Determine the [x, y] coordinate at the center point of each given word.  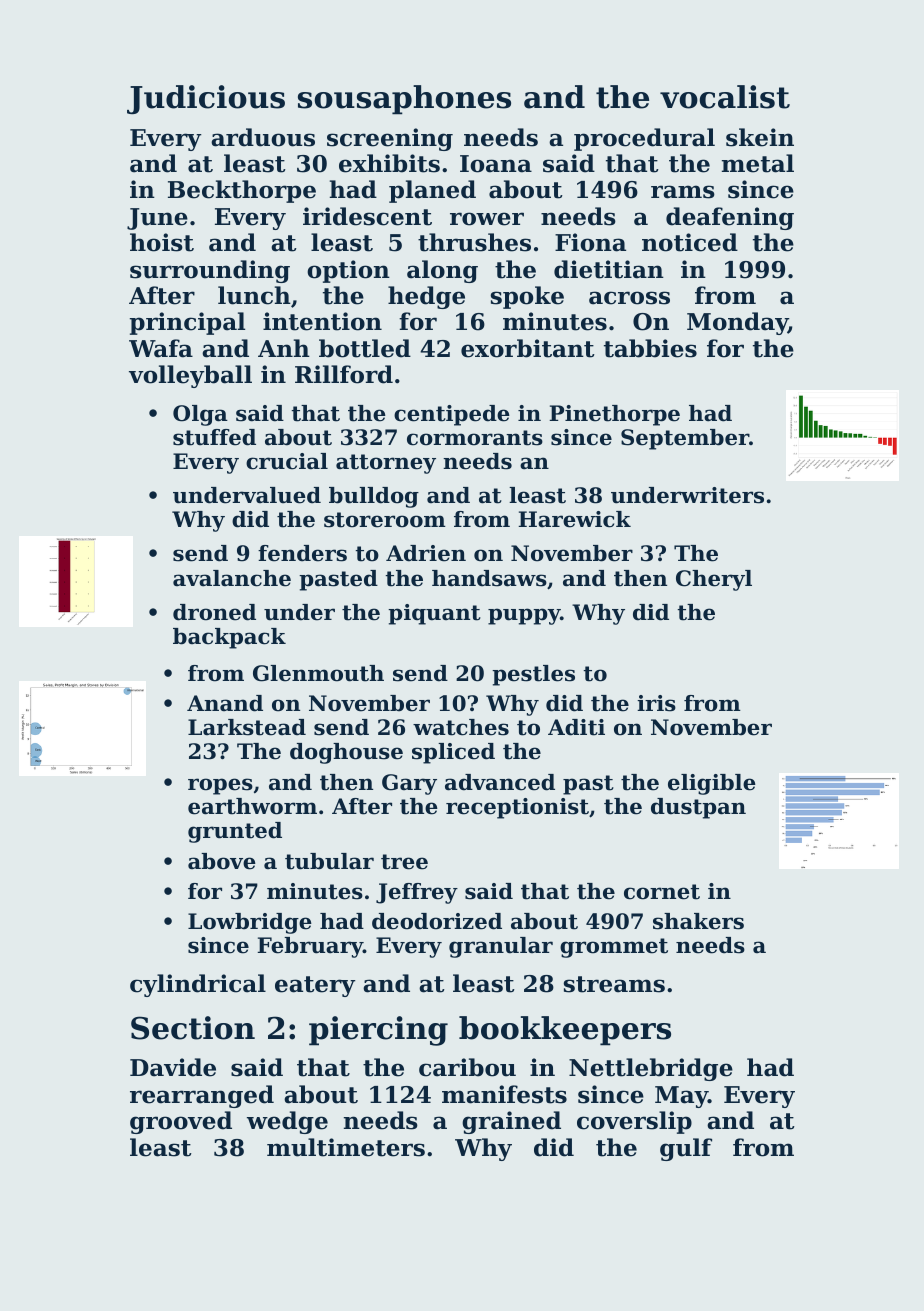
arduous [263, 137]
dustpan [698, 808]
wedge [287, 1122]
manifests [504, 1094]
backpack [229, 638]
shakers [698, 921]
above [222, 861]
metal [758, 163]
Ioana [496, 164]
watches [461, 727]
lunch [254, 295]
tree [404, 862]
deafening [730, 218]
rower [487, 219]
